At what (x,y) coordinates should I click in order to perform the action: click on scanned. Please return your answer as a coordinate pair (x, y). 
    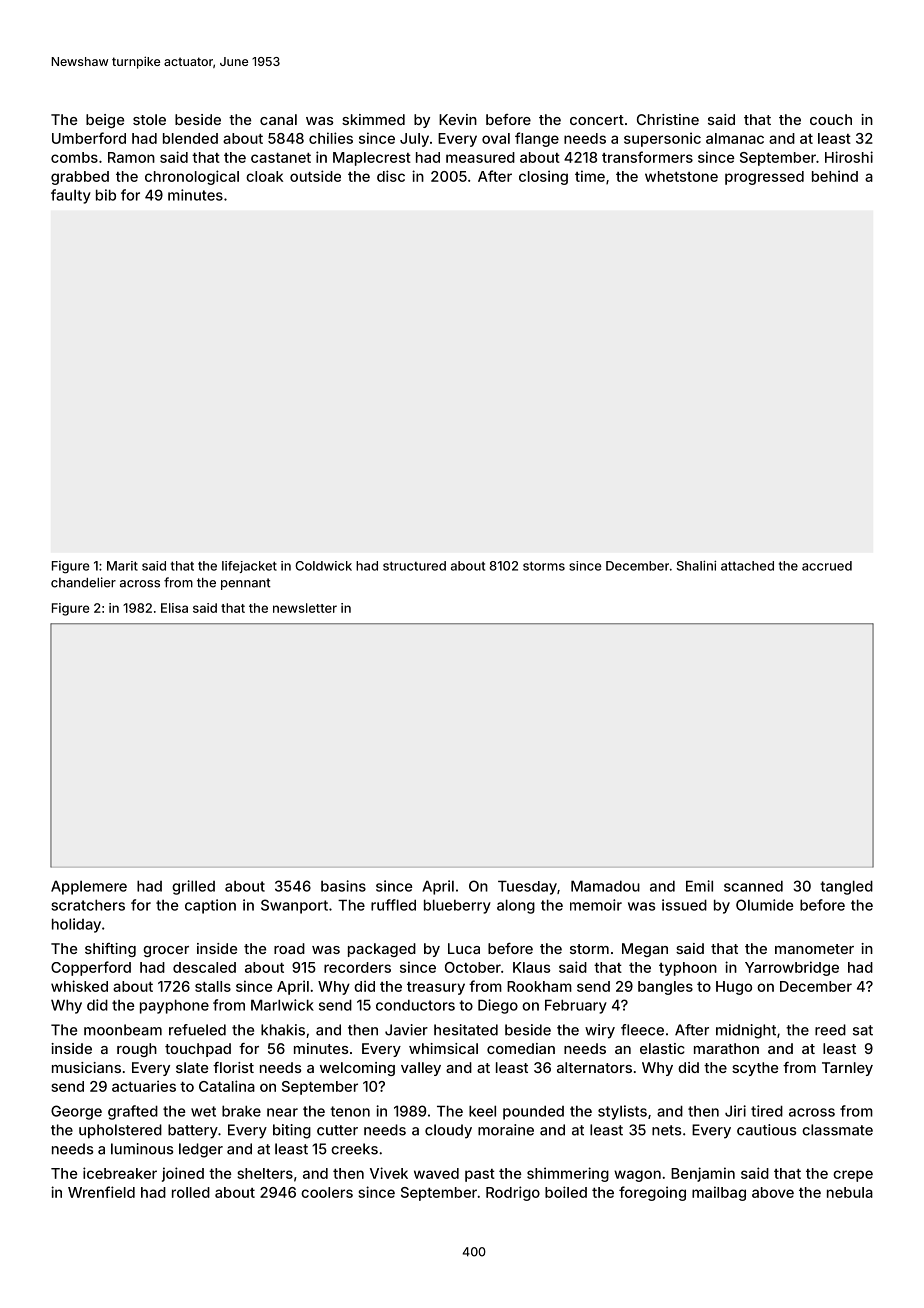
    Looking at the image, I should click on (753, 886).
